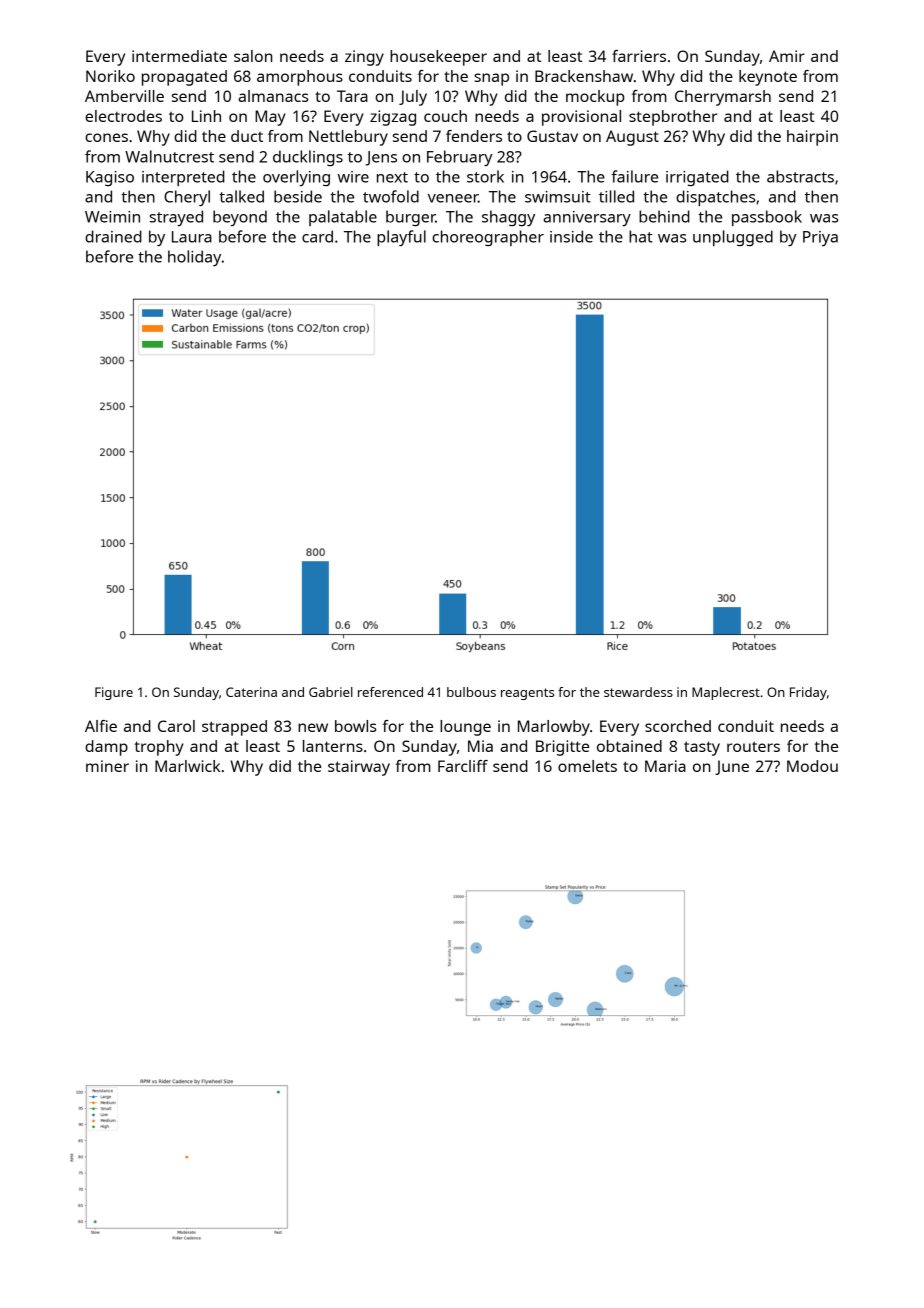 Image resolution: width=924 pixels, height=1308 pixels. Describe the element at coordinates (106, 748) in the screenshot. I see `damp` at that location.
